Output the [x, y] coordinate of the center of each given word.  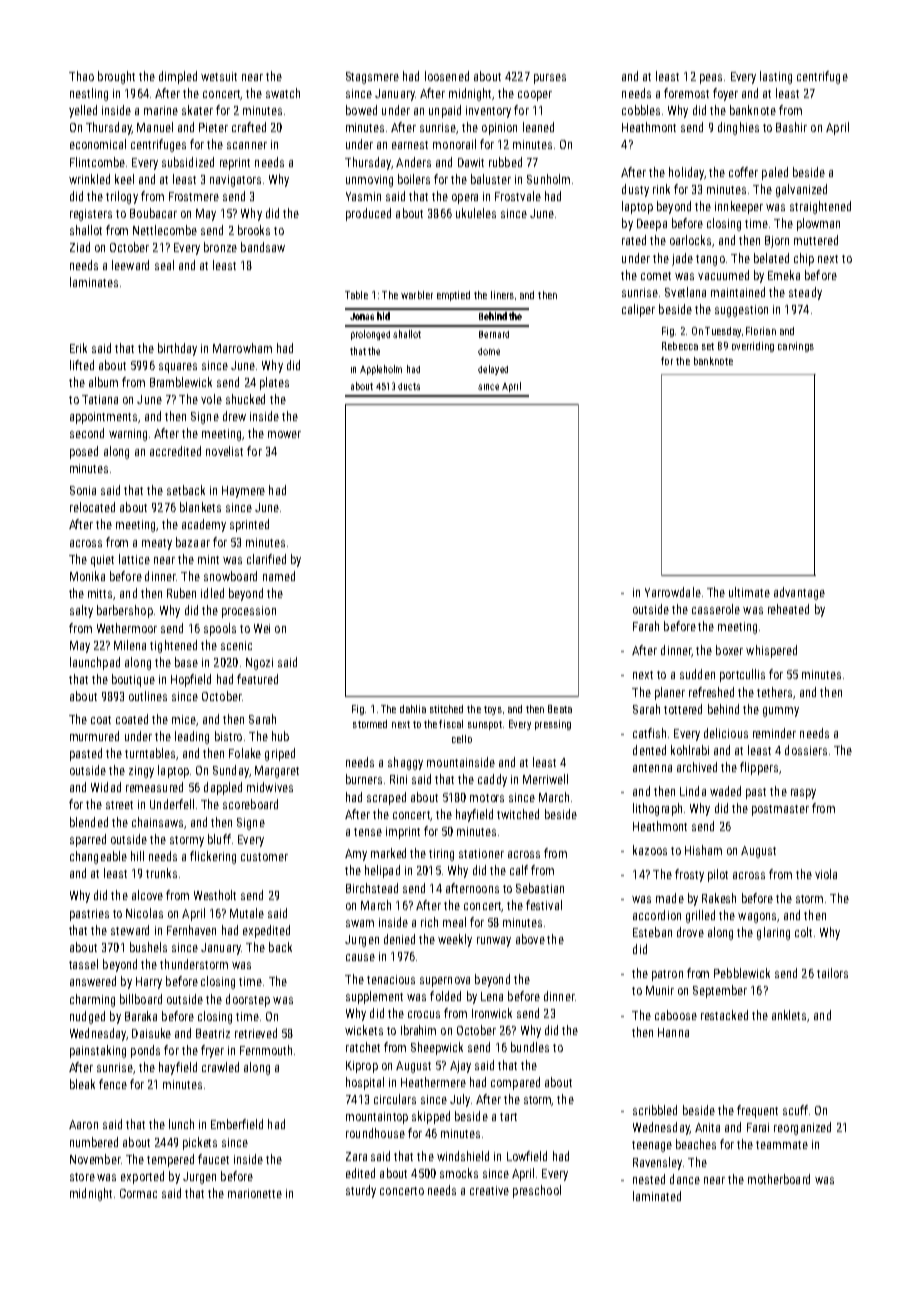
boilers [414, 179]
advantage [799, 593]
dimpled [178, 77]
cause [360, 957]
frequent [757, 1111]
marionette [255, 1193]
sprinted [249, 525]
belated [771, 258]
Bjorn [777, 242]
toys [493, 710]
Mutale [247, 913]
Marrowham [242, 348]
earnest [410, 145]
